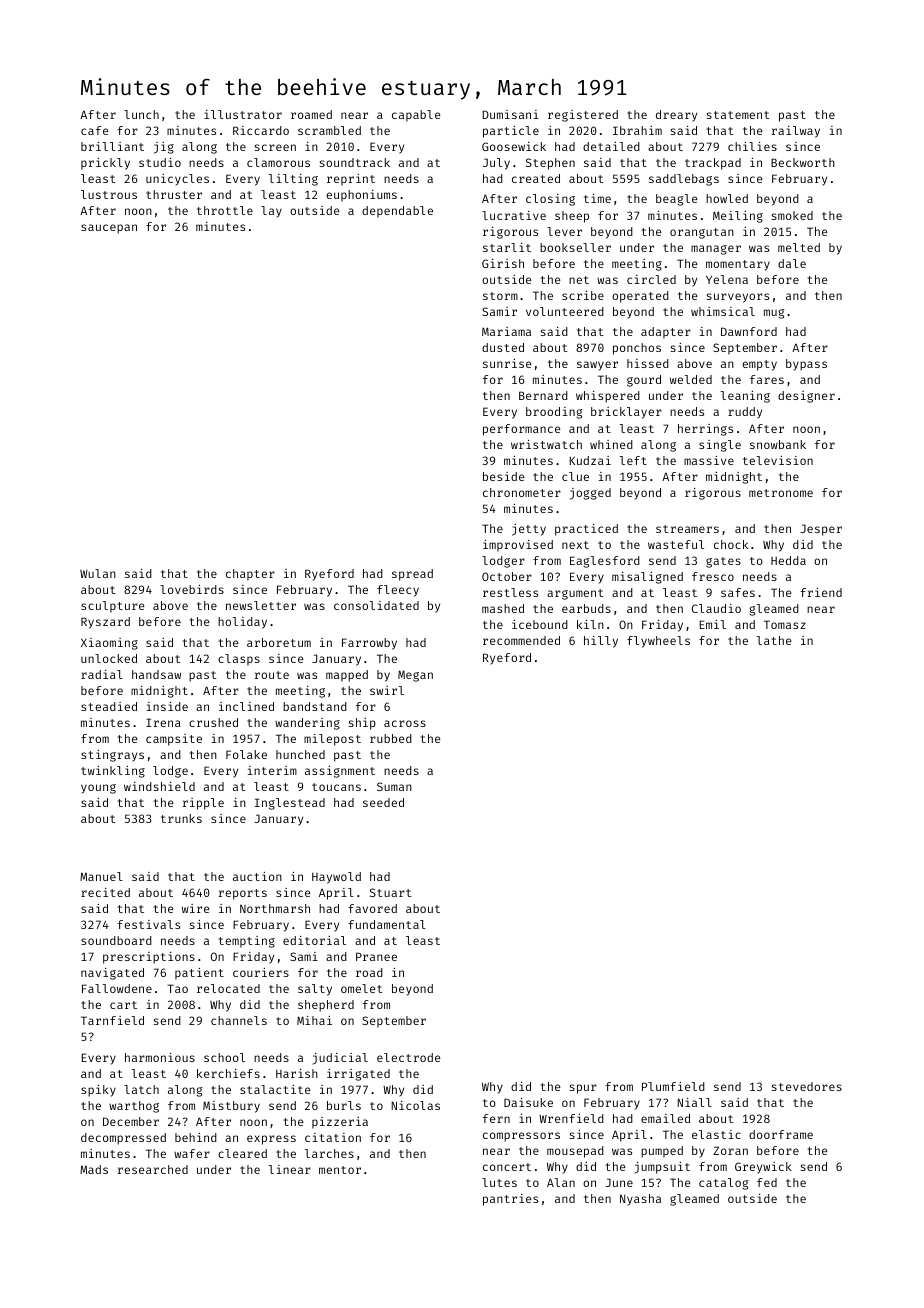 The width and height of the screenshot is (924, 1308). I want to click on Wulan, so click(98, 573).
